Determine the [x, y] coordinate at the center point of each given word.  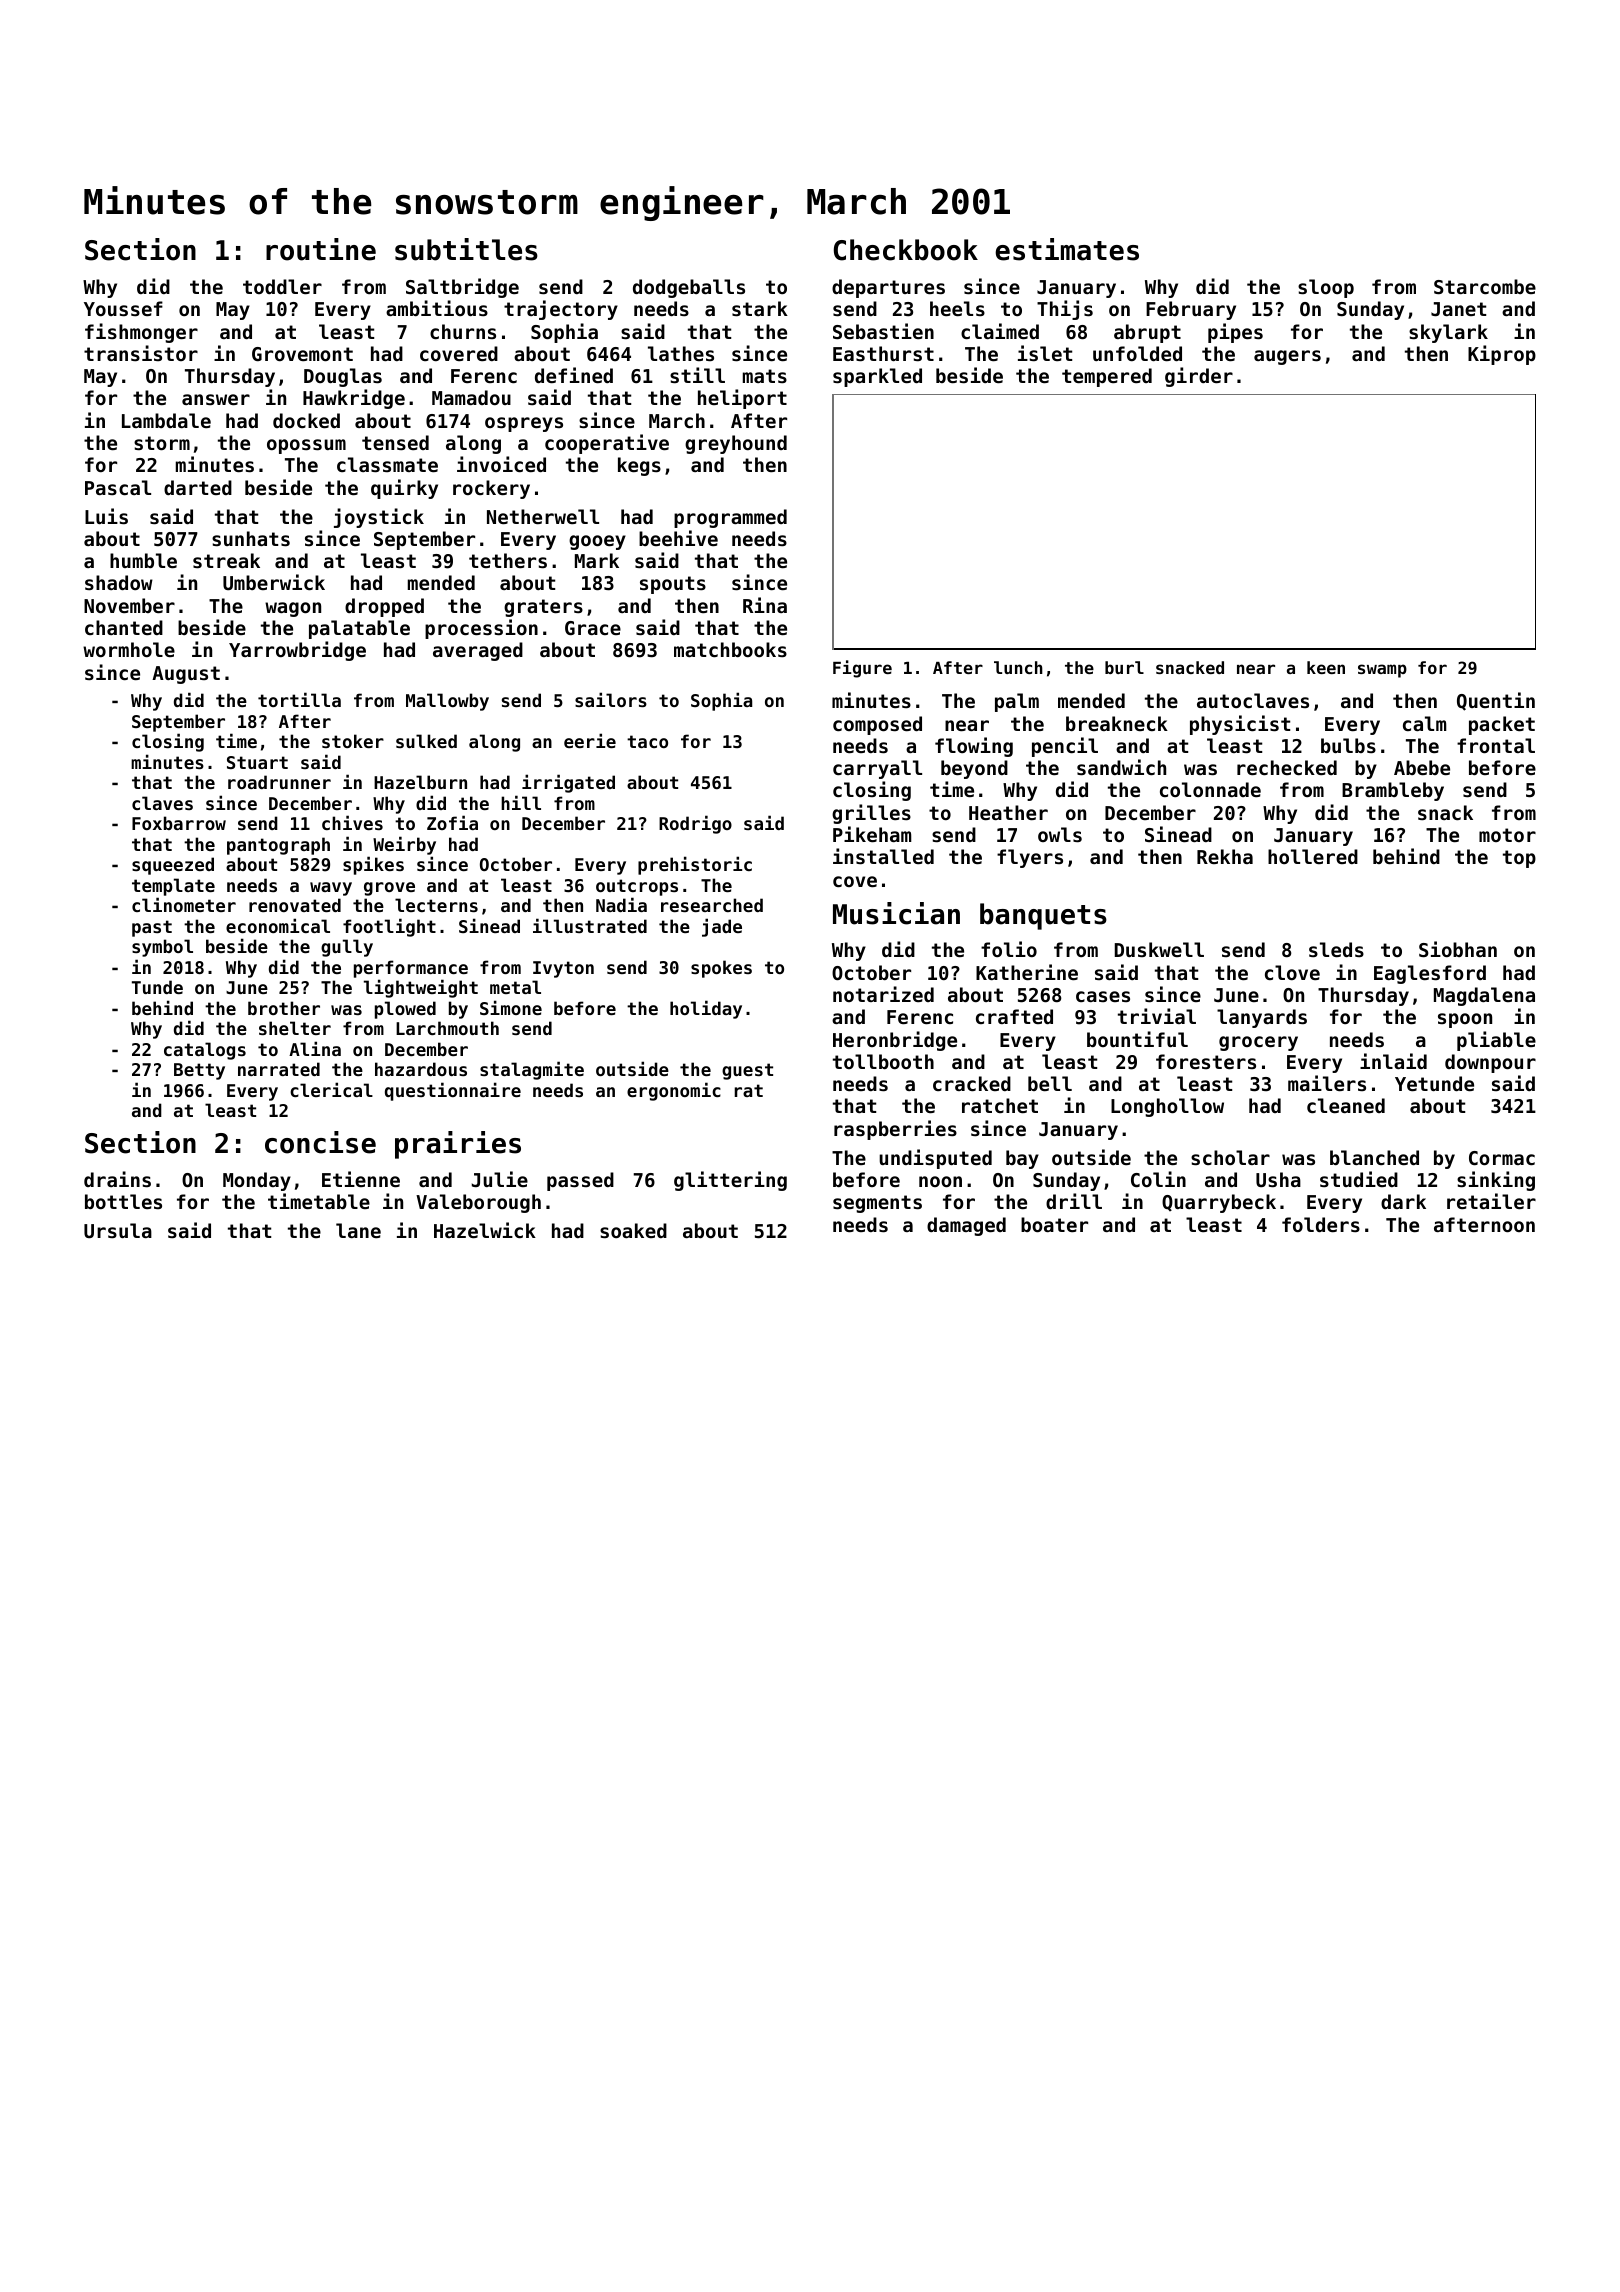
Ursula [118, 1231]
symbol [162, 948]
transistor [141, 353]
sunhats [251, 539]
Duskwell [1159, 949]
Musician [896, 913]
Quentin [1496, 701]
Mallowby [447, 702]
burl [1124, 667]
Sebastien [883, 331]
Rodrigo [695, 824]
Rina [765, 605]
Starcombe [1485, 286]
